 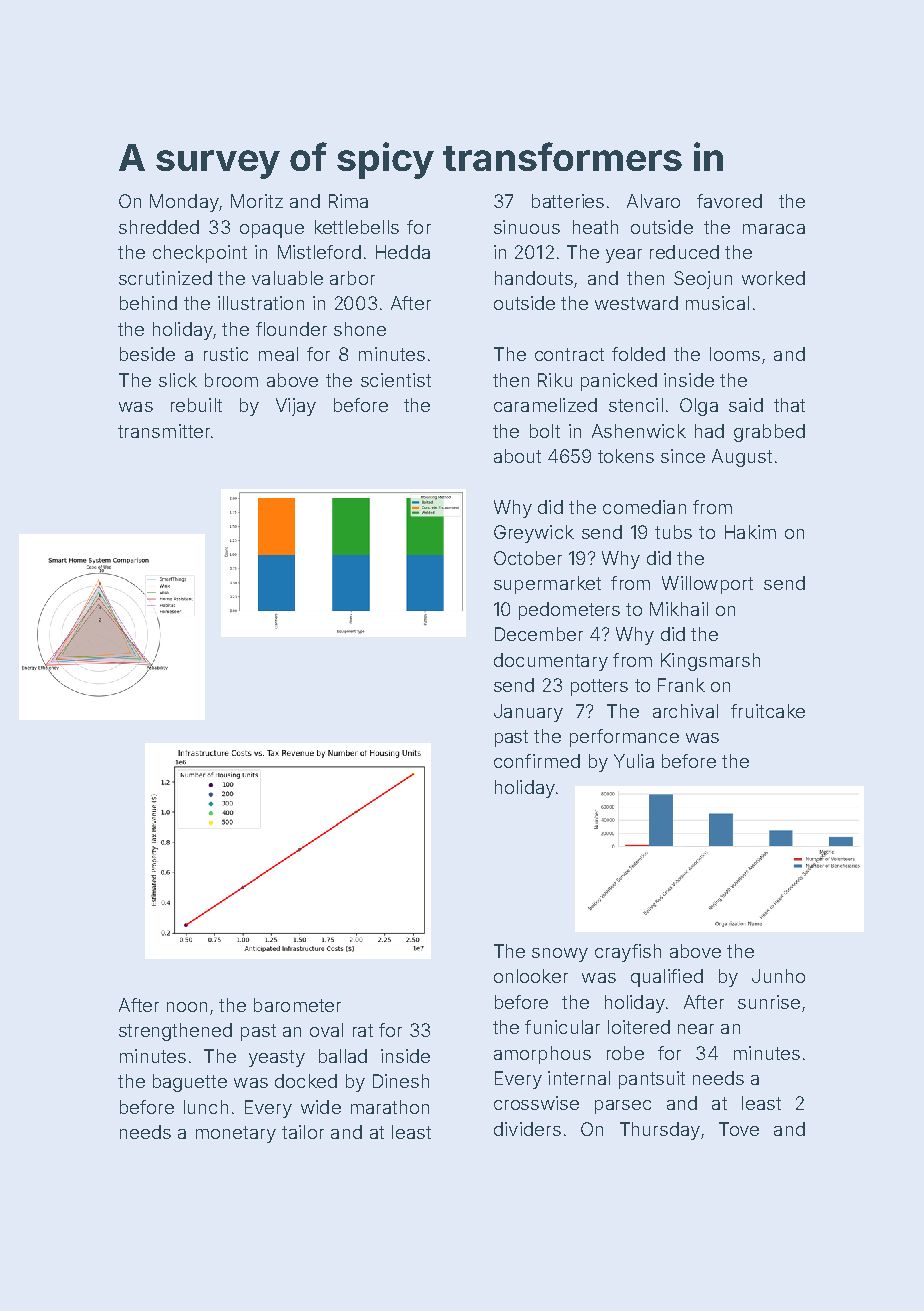 What do you see at coordinates (531, 976) in the screenshot?
I see `onlooker` at bounding box center [531, 976].
